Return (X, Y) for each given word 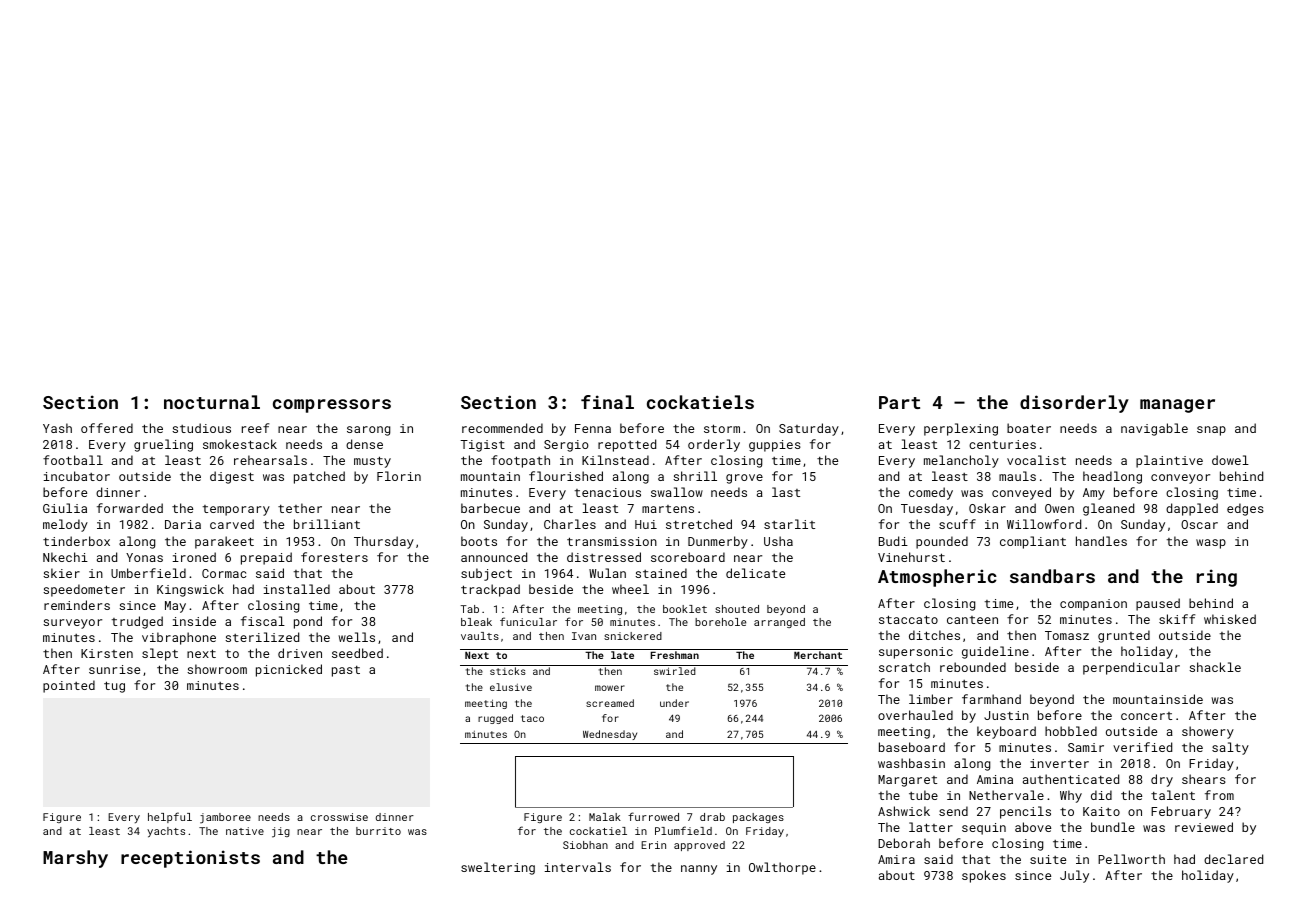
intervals (578, 867)
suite (1048, 859)
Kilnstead (615, 460)
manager (1177, 406)
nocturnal (212, 402)
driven (300, 653)
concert (1146, 716)
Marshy (75, 859)
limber (931, 699)
